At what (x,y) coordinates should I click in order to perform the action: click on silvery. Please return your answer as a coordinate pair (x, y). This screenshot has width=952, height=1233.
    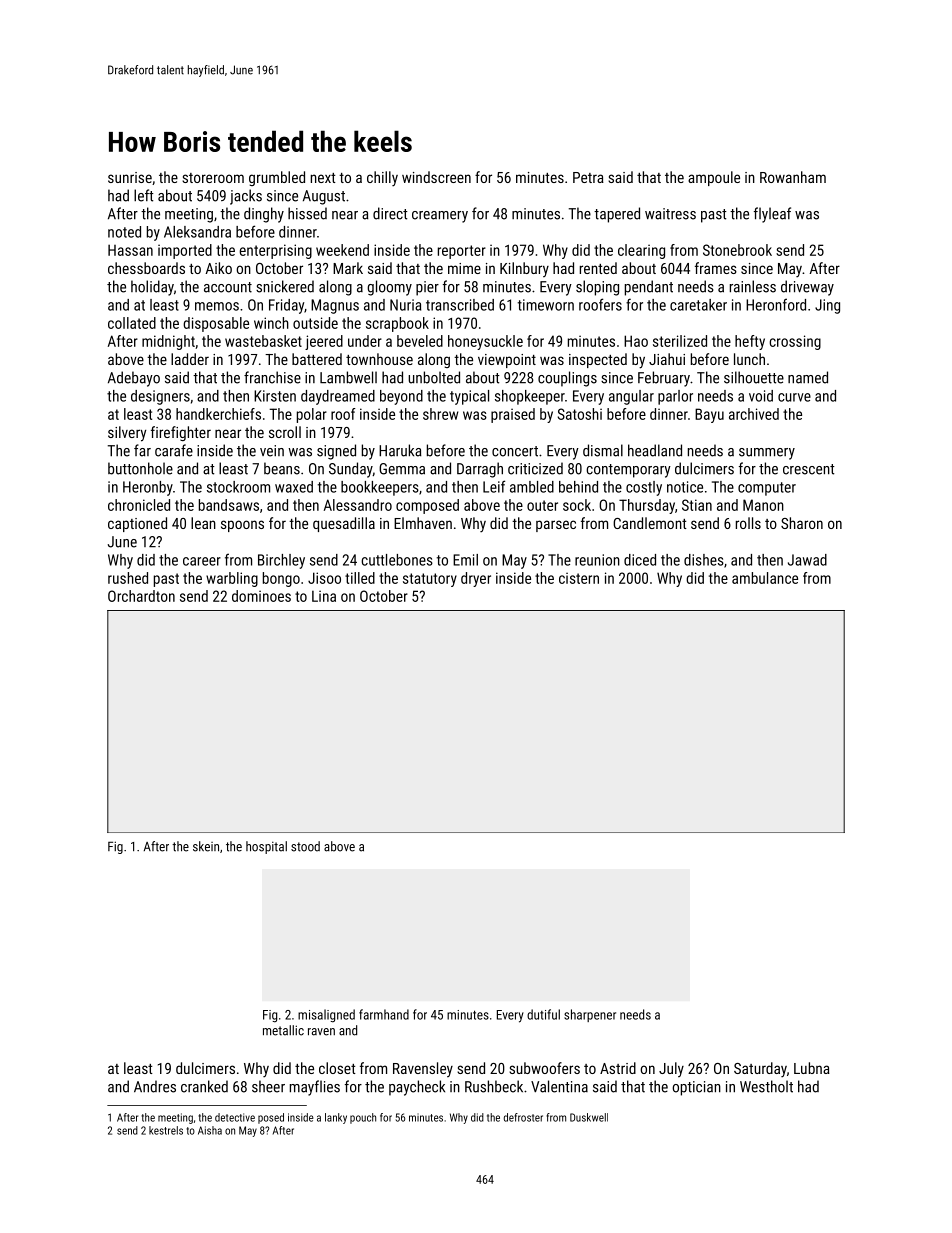
    Looking at the image, I should click on (127, 434).
